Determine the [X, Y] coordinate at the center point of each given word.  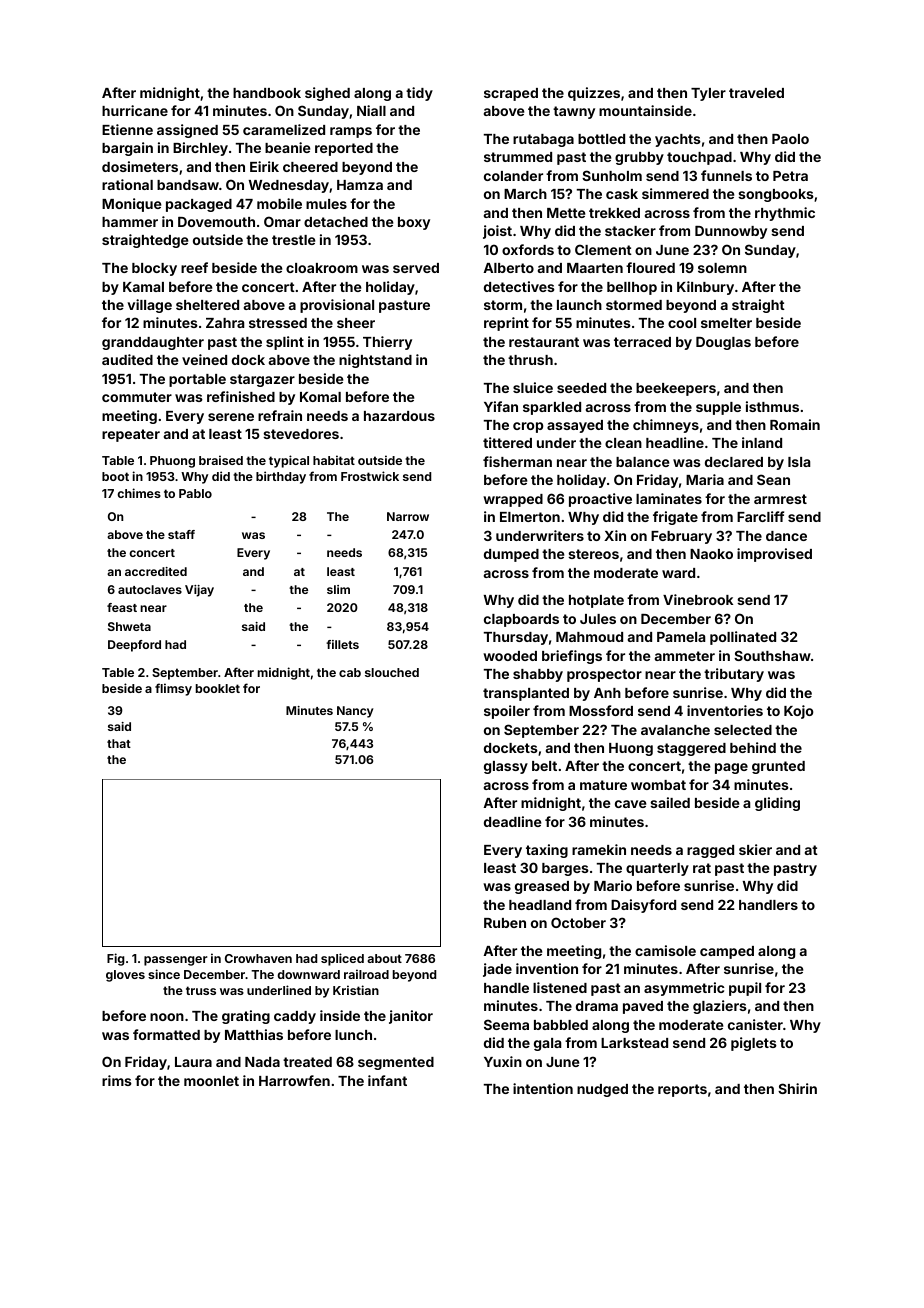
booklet [218, 688]
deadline [513, 821]
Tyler [708, 94]
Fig [116, 959]
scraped [511, 94]
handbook [267, 93]
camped [727, 952]
